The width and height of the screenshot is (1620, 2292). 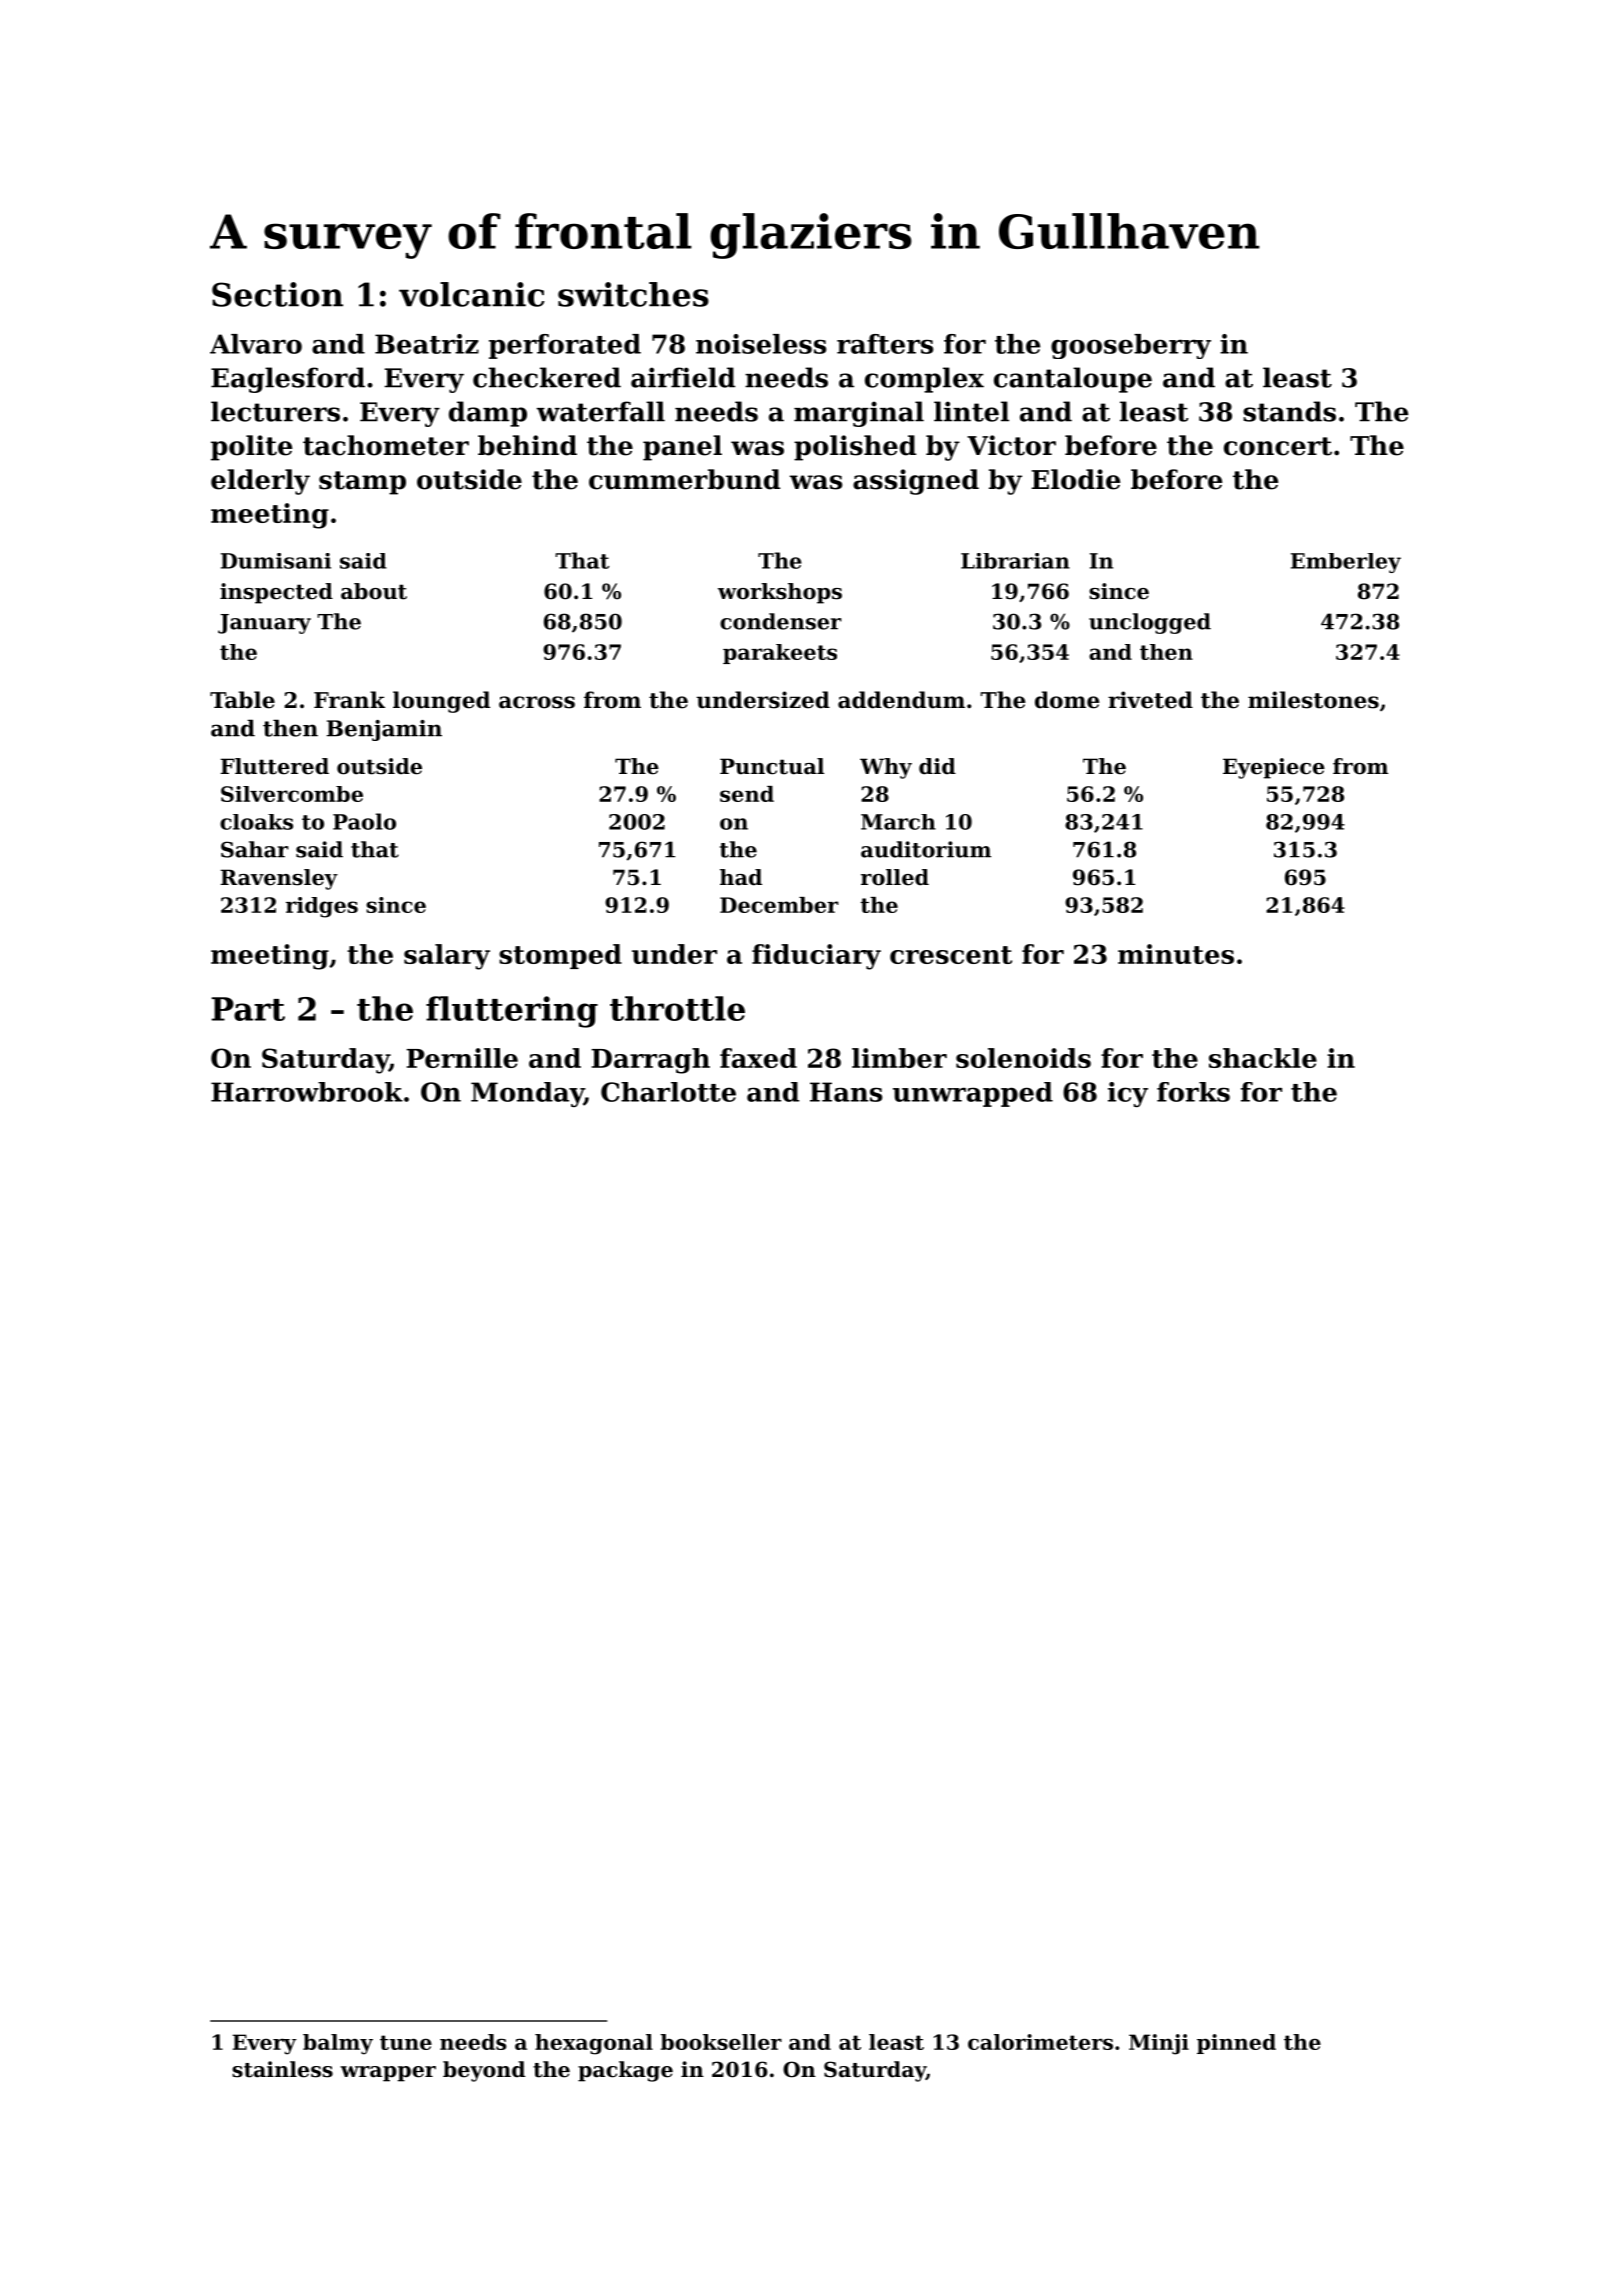 What do you see at coordinates (307, 1092) in the screenshot?
I see `Harrowbrook` at bounding box center [307, 1092].
